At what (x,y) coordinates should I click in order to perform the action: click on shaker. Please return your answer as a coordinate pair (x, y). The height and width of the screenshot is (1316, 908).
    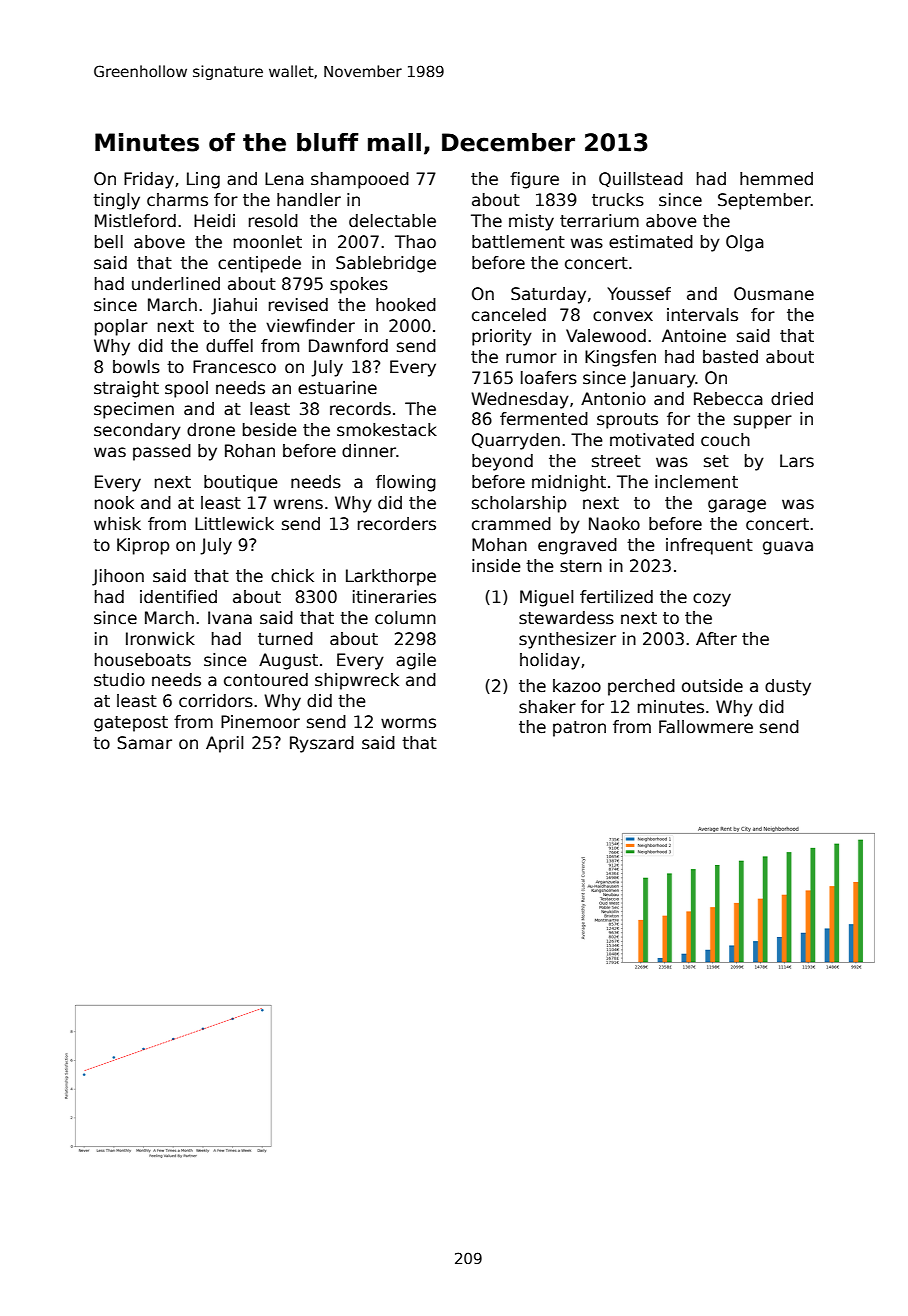
    Looking at the image, I should click on (547, 707).
